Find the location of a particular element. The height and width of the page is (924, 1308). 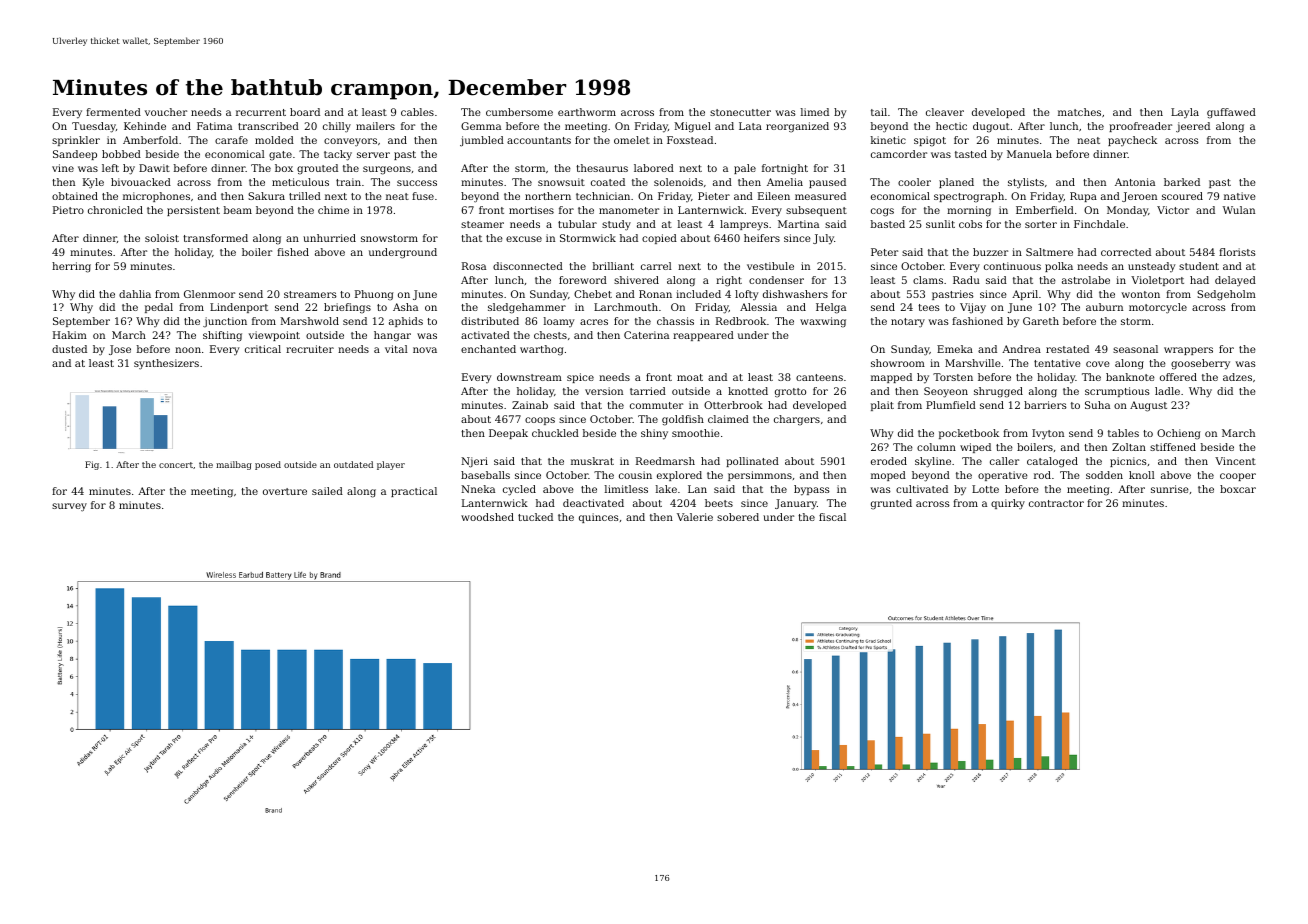

Valerie is located at coordinates (695, 517).
